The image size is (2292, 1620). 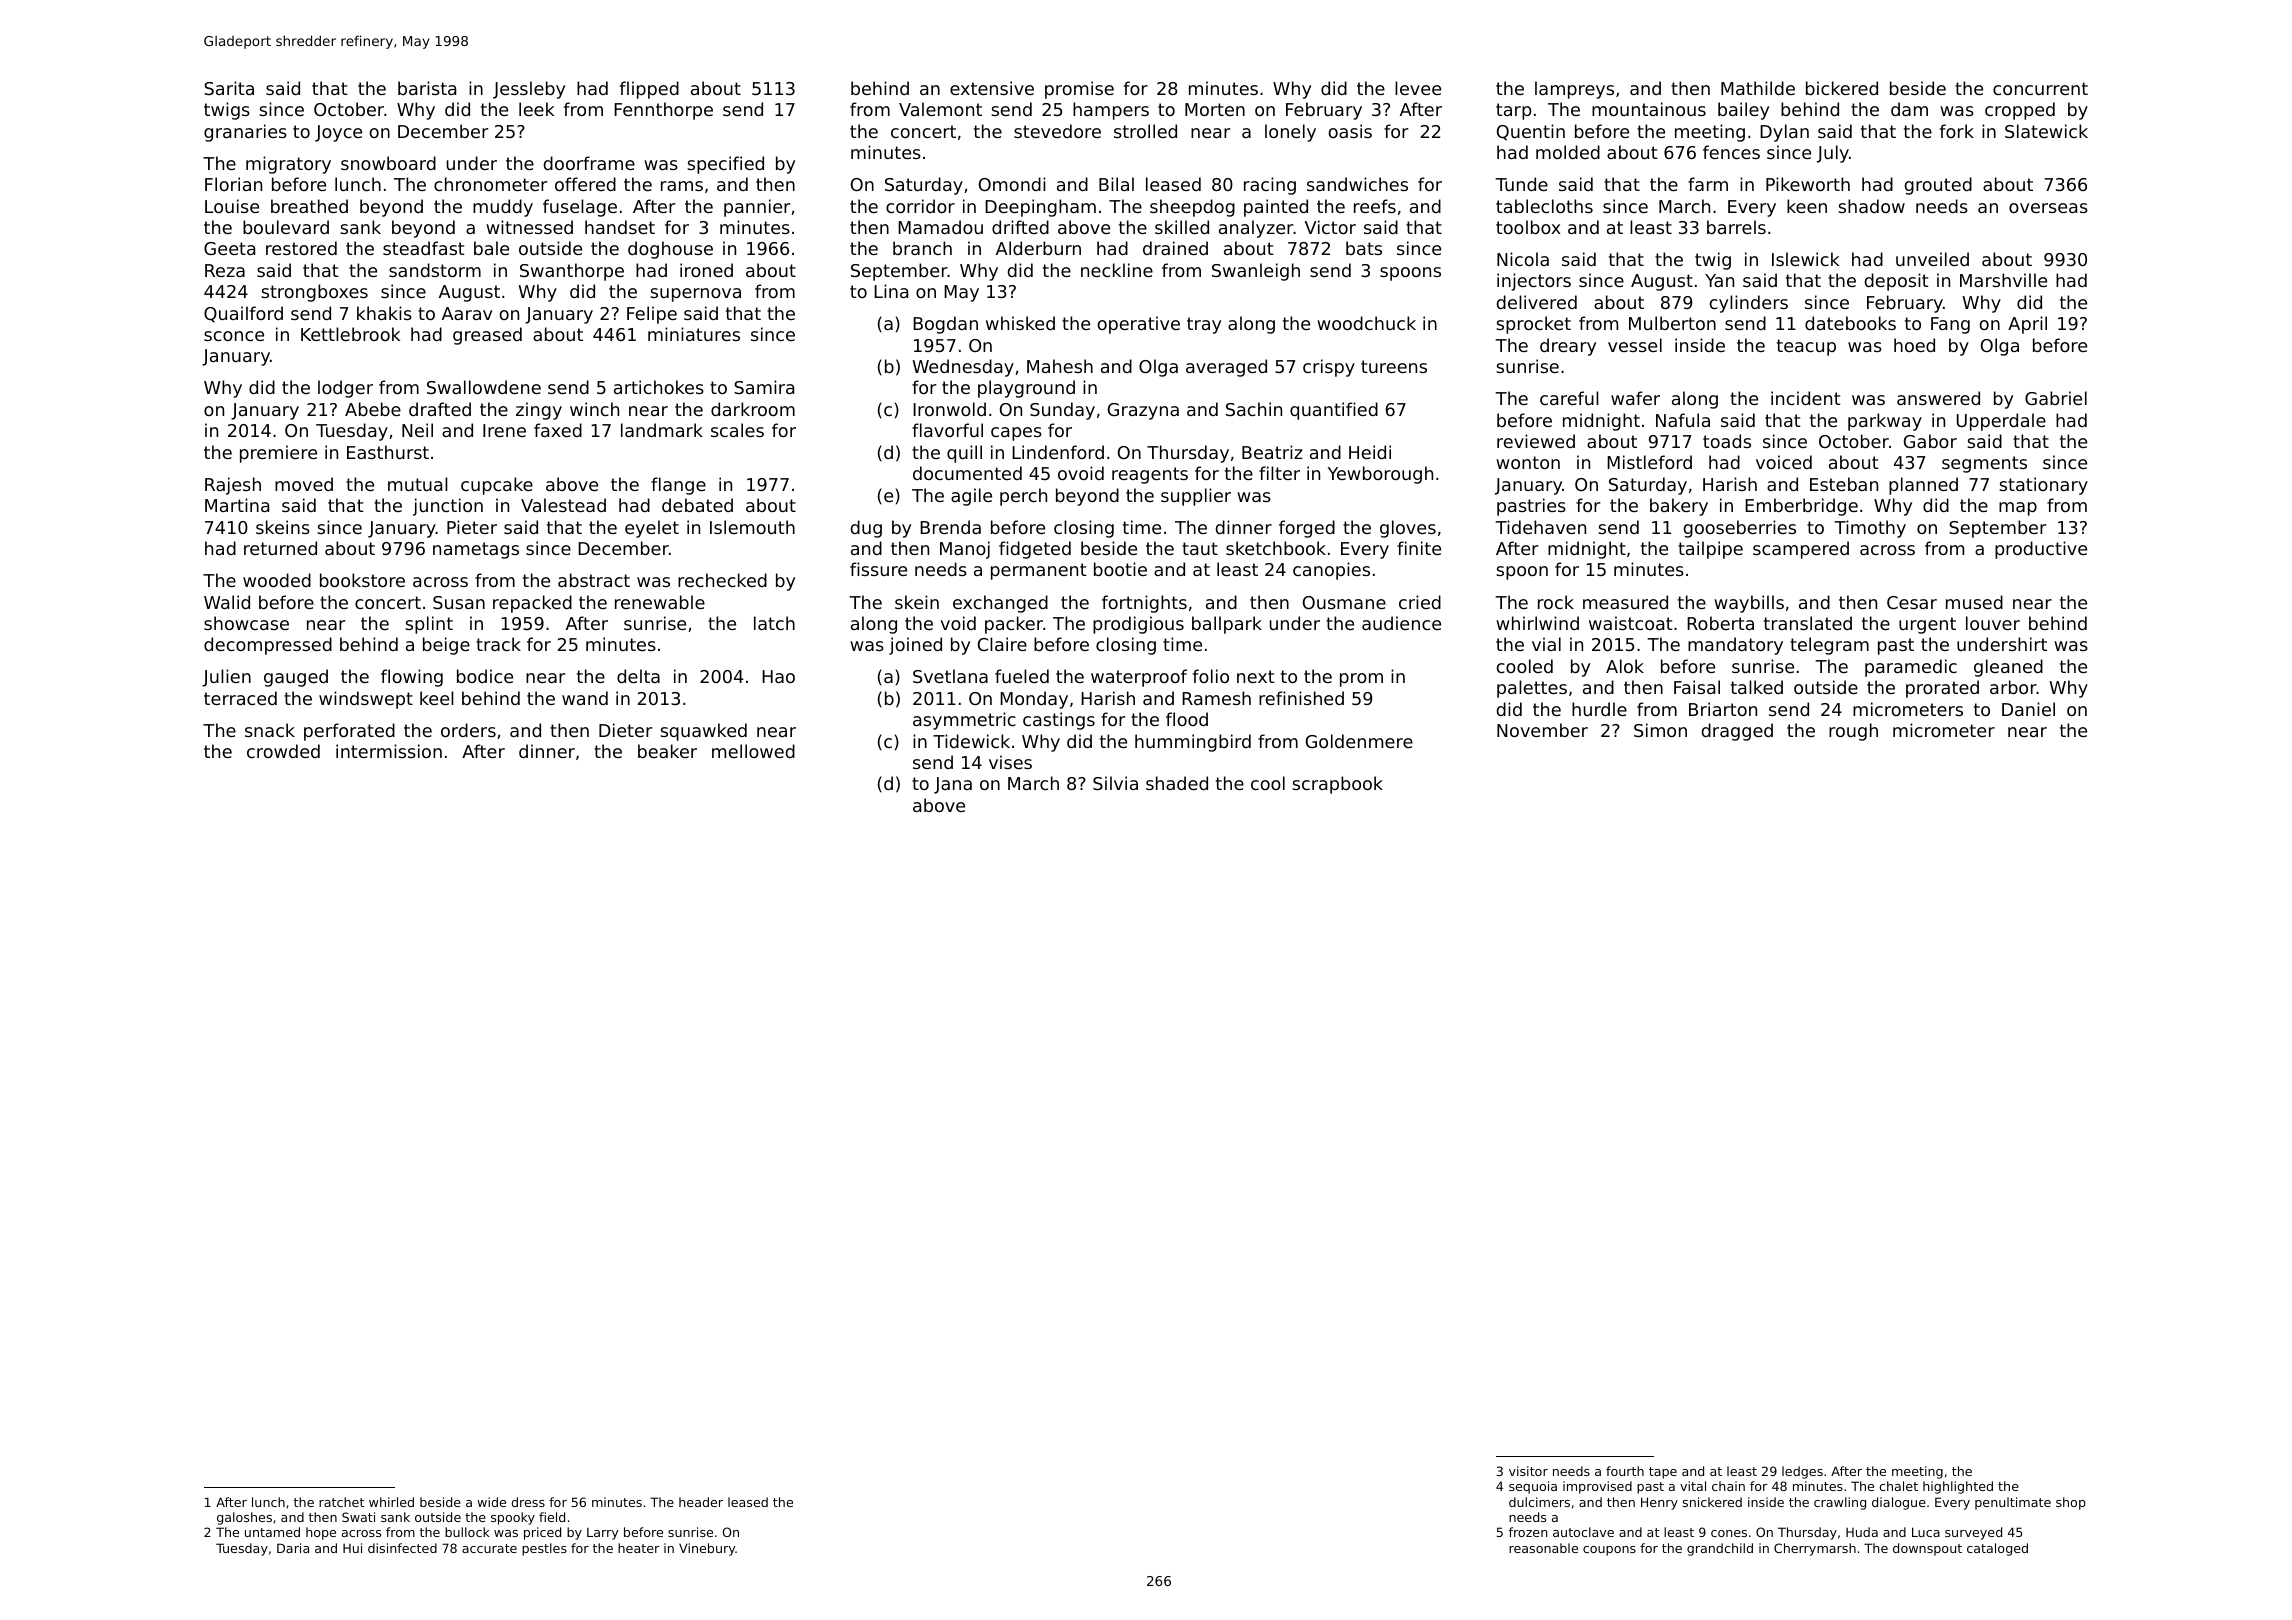 What do you see at coordinates (244, 1518) in the image?
I see `galoshes` at bounding box center [244, 1518].
